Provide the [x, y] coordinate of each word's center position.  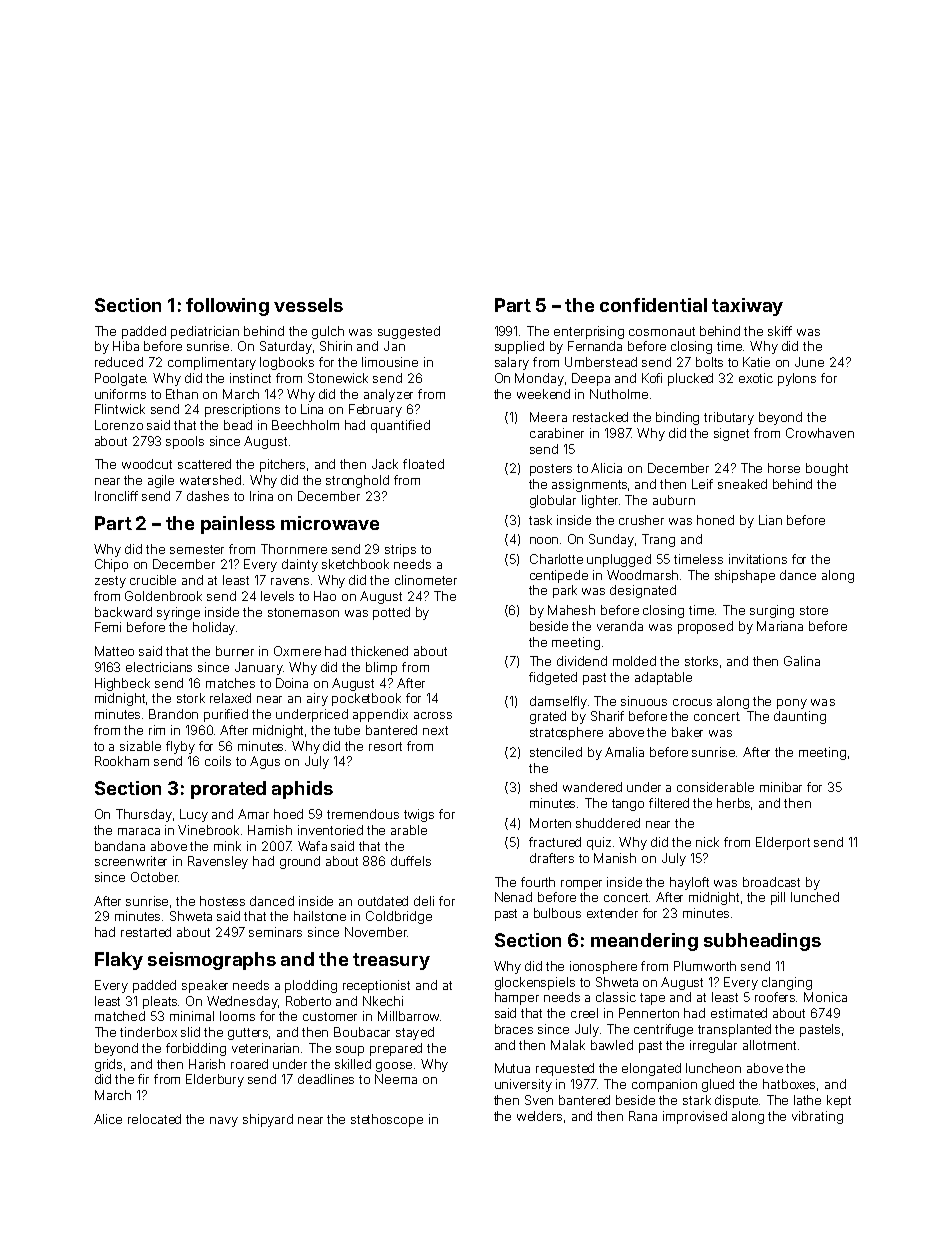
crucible [153, 580]
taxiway [747, 307]
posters [551, 470]
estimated [739, 1013]
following [227, 307]
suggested [409, 332]
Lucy [194, 815]
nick [707, 842]
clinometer [426, 580]
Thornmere [294, 549]
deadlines [326, 1079]
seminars [275, 932]
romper [581, 885]
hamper [517, 998]
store [814, 610]
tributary [729, 418]
